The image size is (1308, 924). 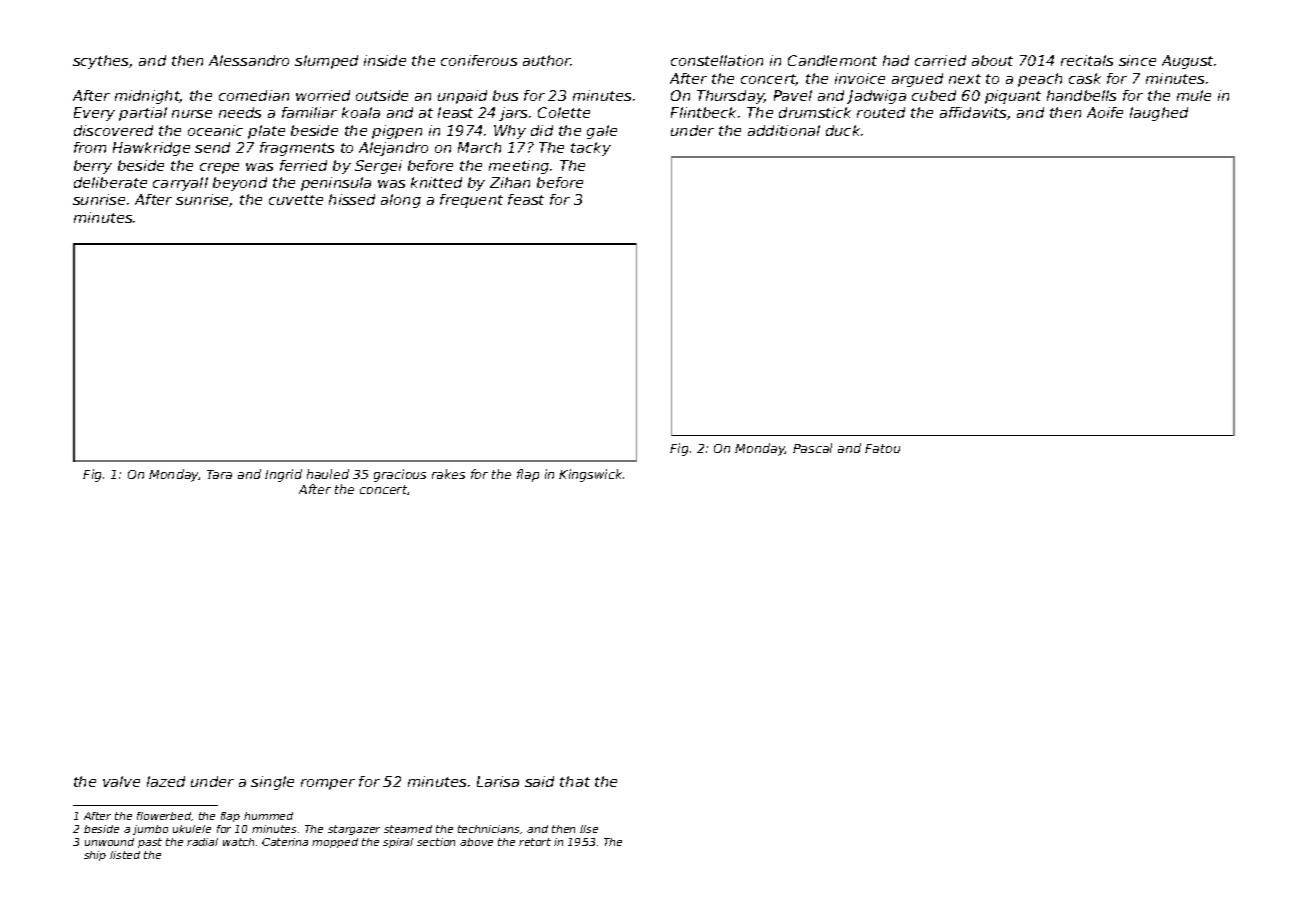 What do you see at coordinates (882, 448) in the image?
I see `Fatou` at bounding box center [882, 448].
